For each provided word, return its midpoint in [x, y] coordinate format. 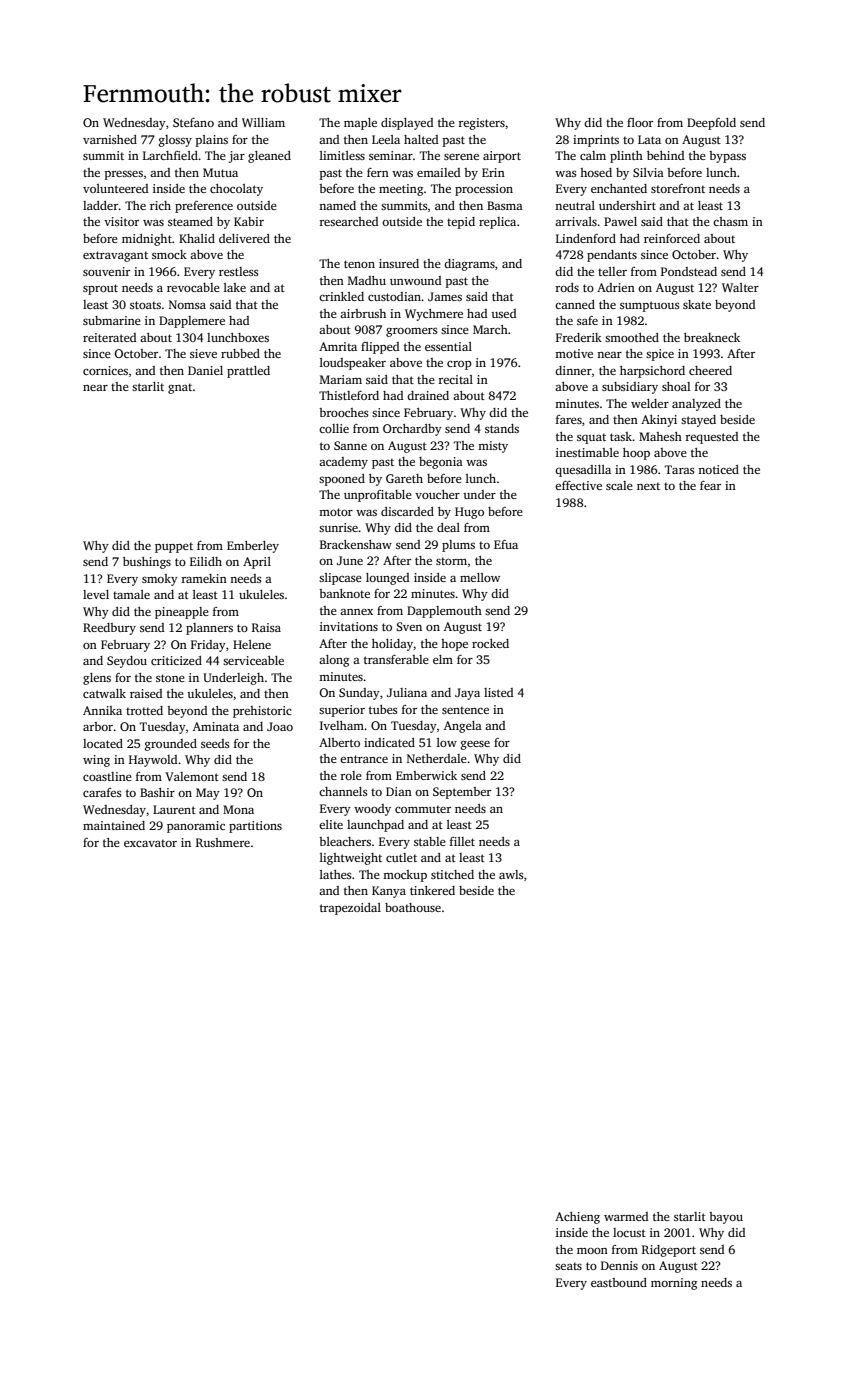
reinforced [672, 238]
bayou [726, 1218]
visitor [121, 221]
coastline [107, 776]
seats [568, 1266]
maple [360, 124]
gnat [180, 388]
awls [511, 874]
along [334, 661]
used [504, 313]
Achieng [577, 1218]
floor [640, 122]
